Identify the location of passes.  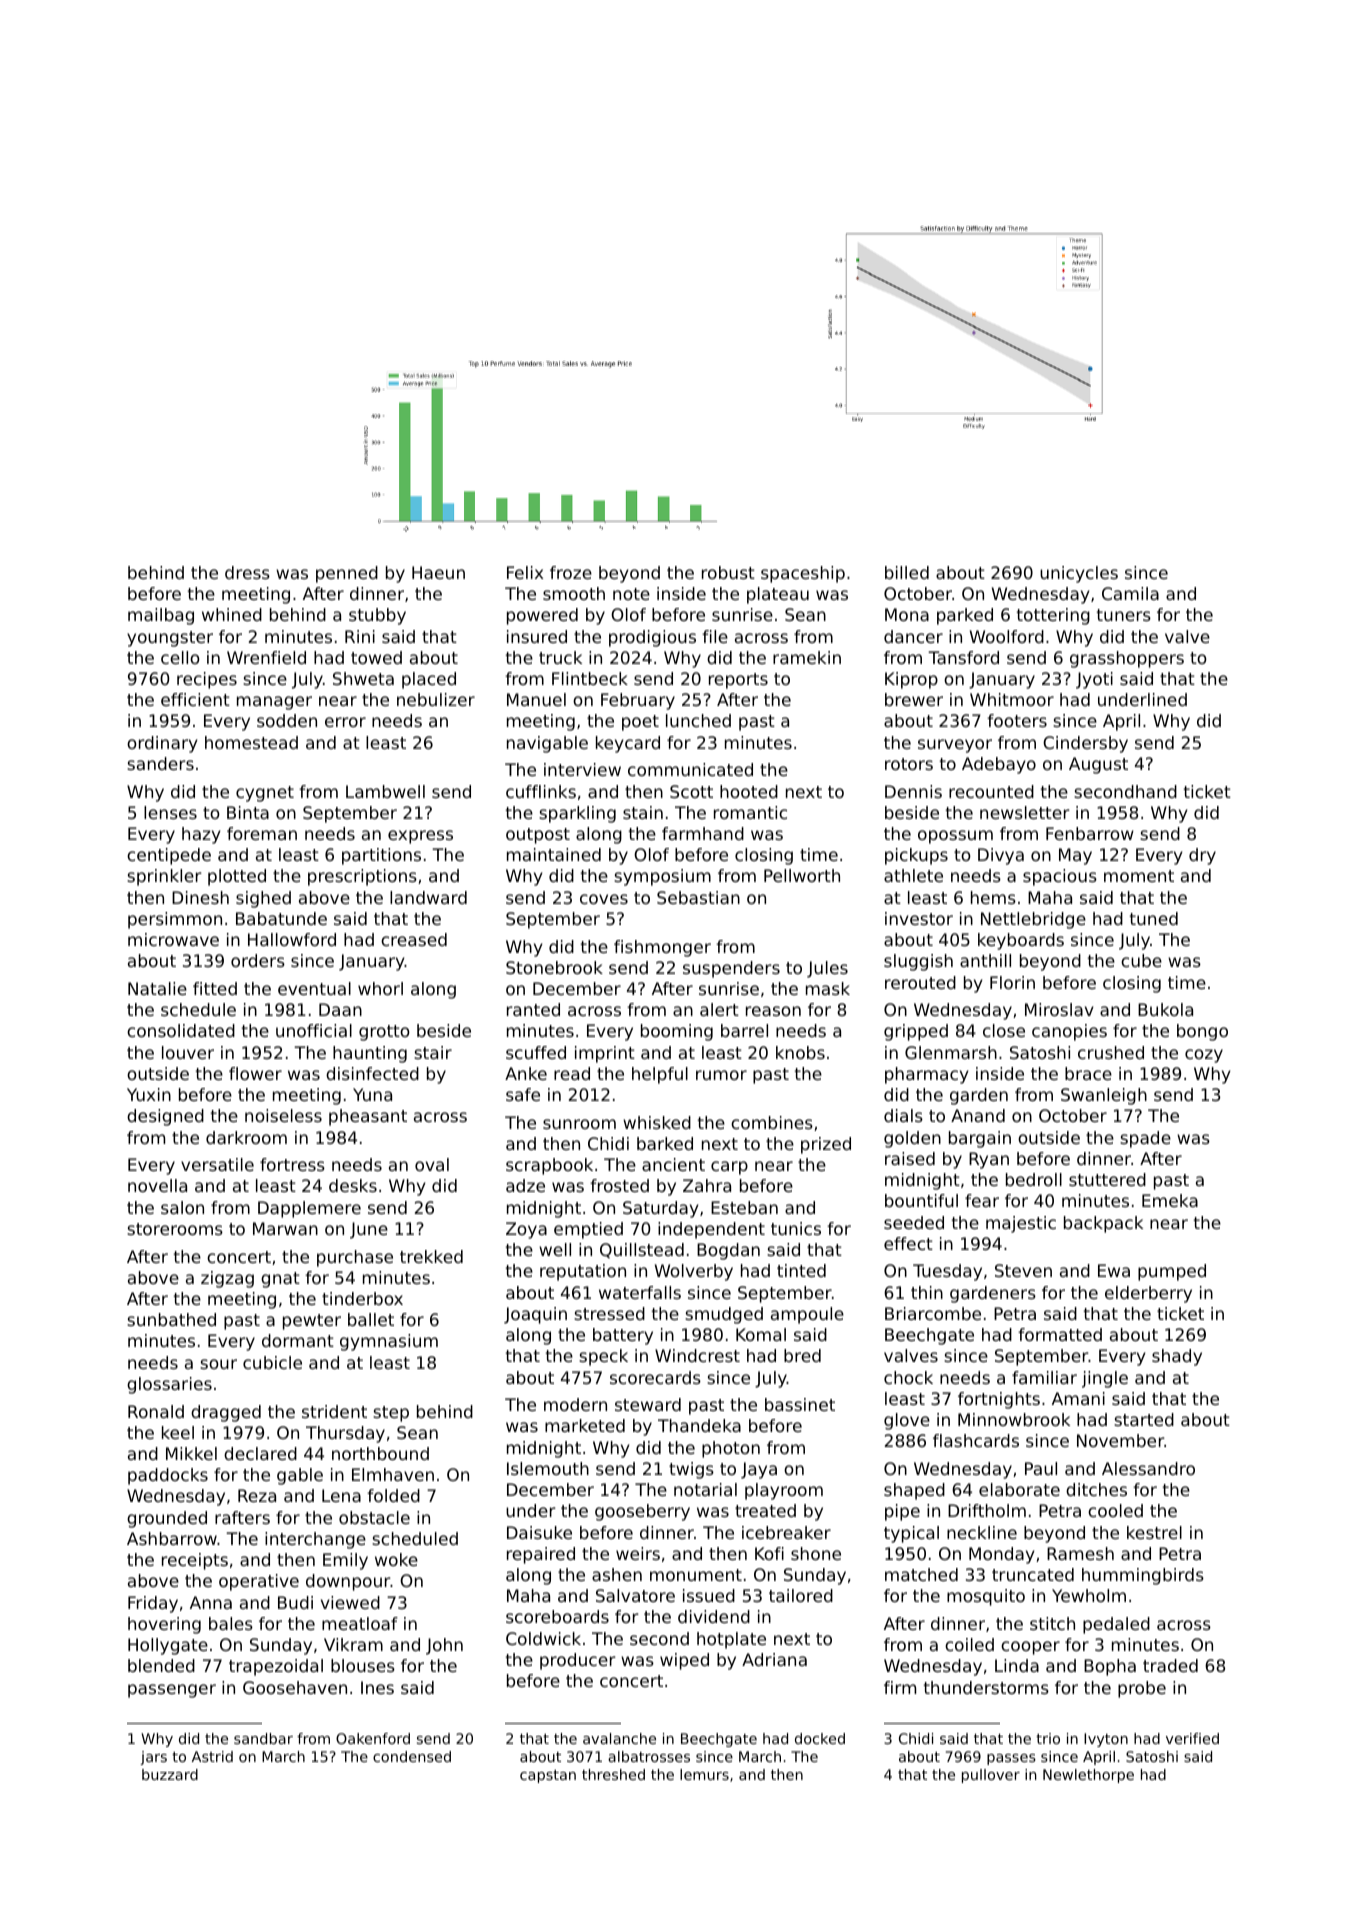
(1011, 1759).
